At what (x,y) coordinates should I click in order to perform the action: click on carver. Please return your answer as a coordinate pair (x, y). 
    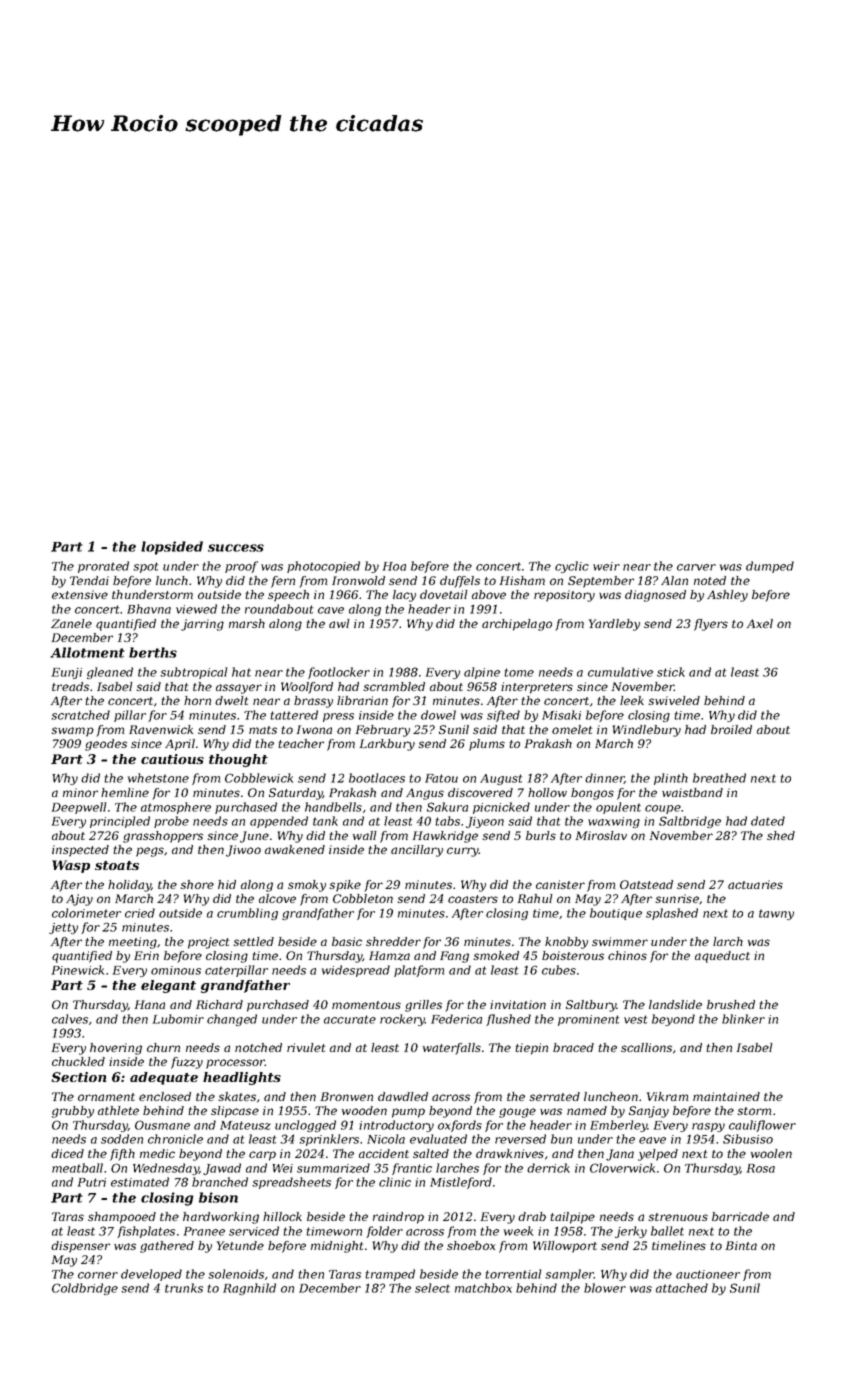
    Looking at the image, I should click on (696, 567).
